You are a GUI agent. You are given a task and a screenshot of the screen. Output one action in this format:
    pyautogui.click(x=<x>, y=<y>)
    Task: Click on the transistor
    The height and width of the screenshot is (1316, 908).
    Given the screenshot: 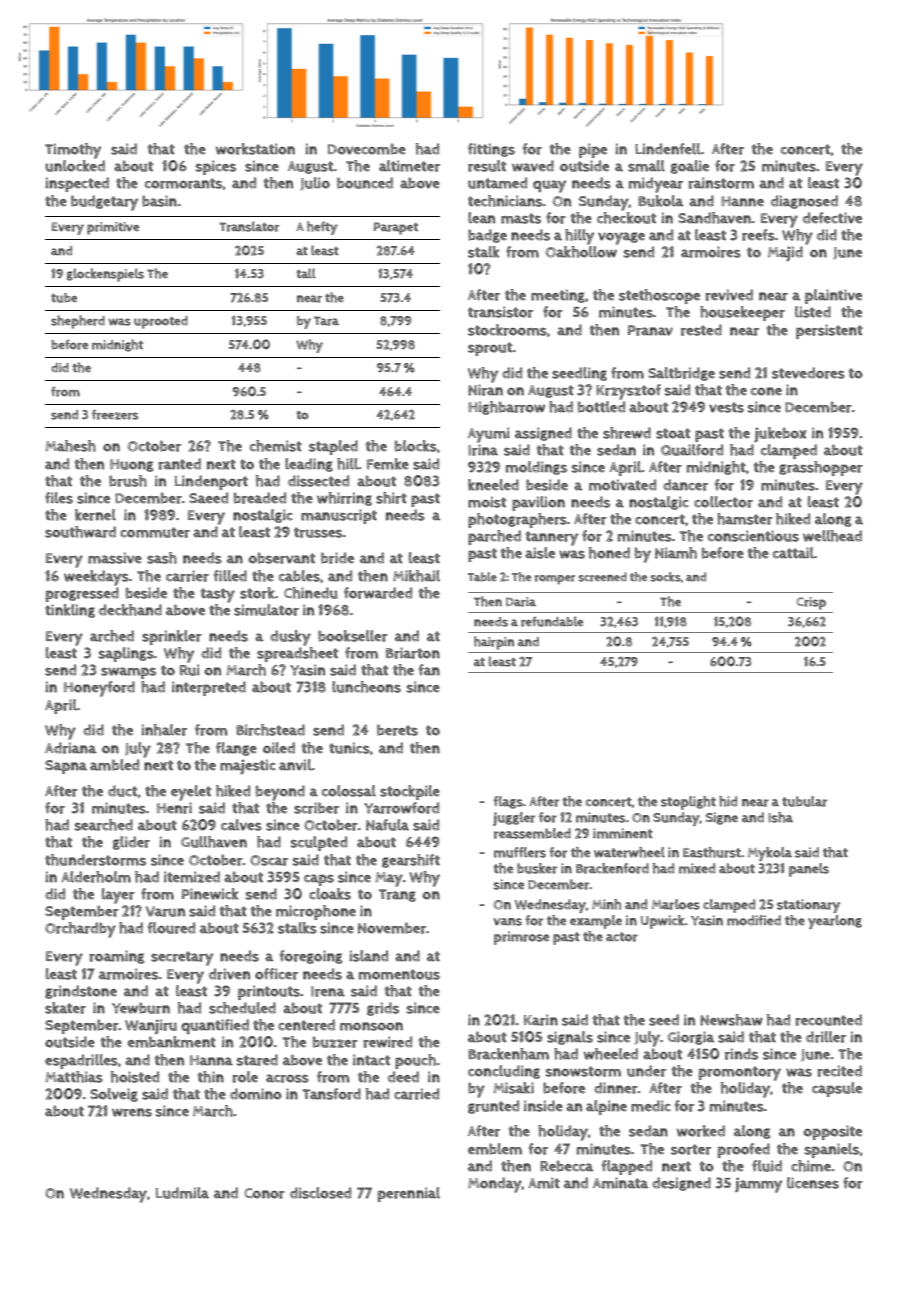 What is the action you would take?
    pyautogui.click(x=500, y=312)
